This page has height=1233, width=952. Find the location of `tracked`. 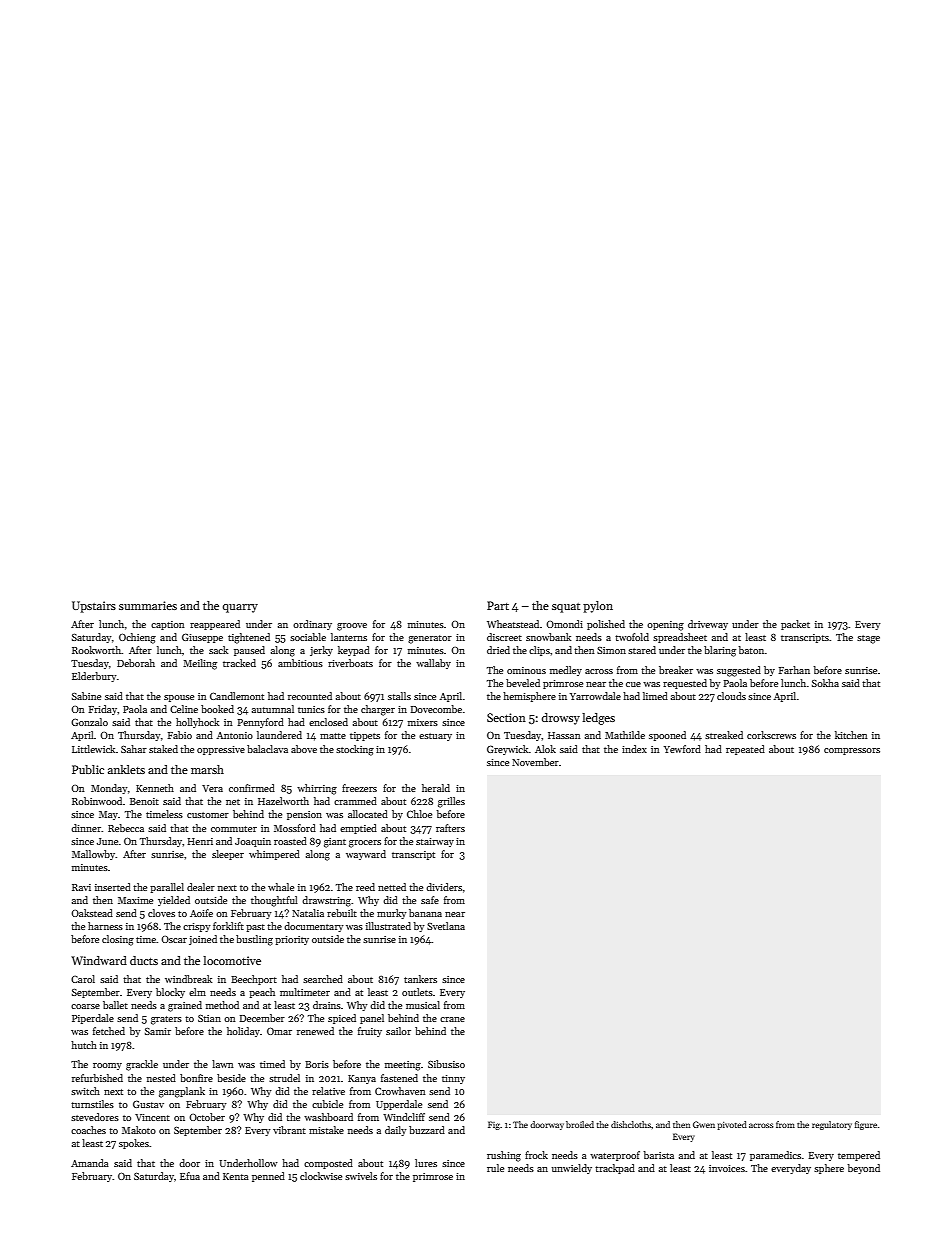

tracked is located at coordinates (239, 663).
